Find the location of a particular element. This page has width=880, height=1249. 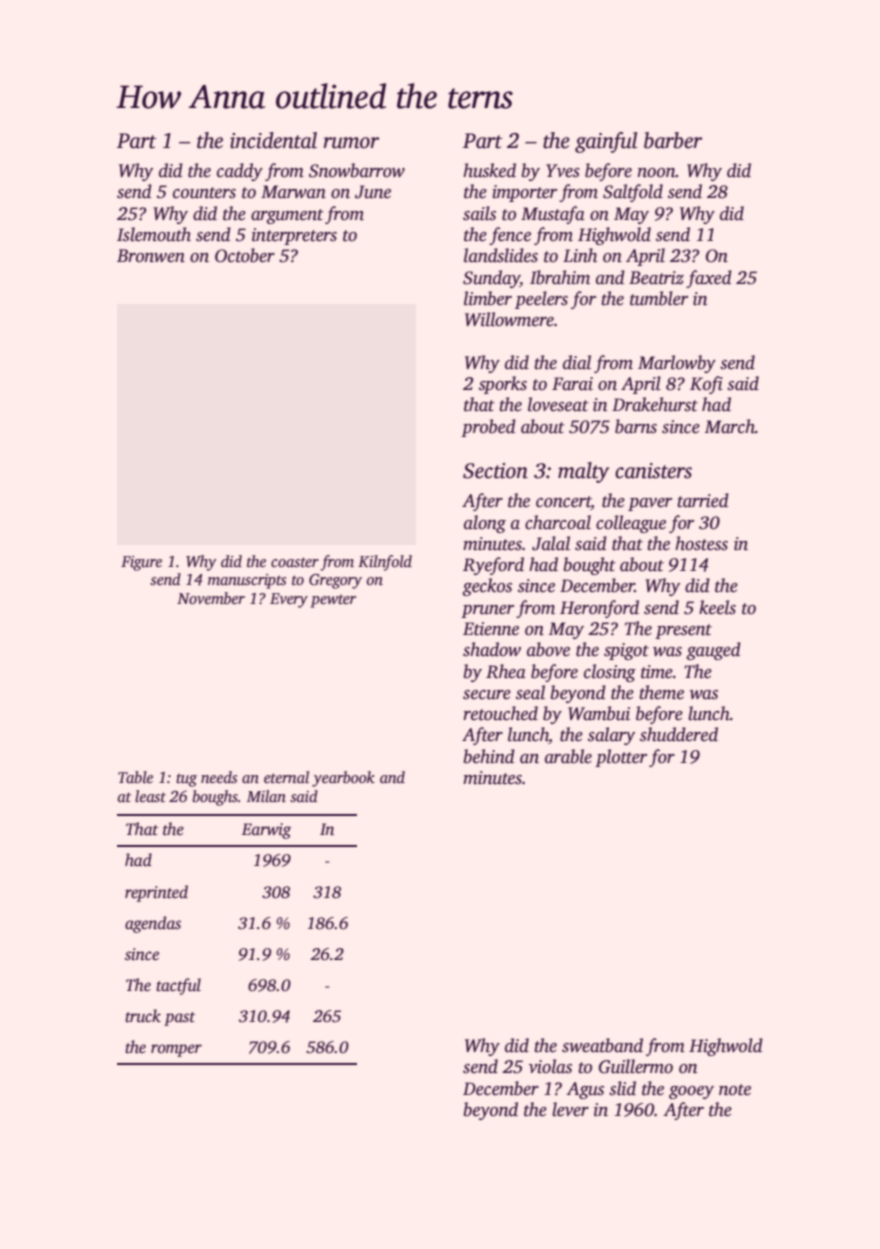

incidental is located at coordinates (273, 140).
